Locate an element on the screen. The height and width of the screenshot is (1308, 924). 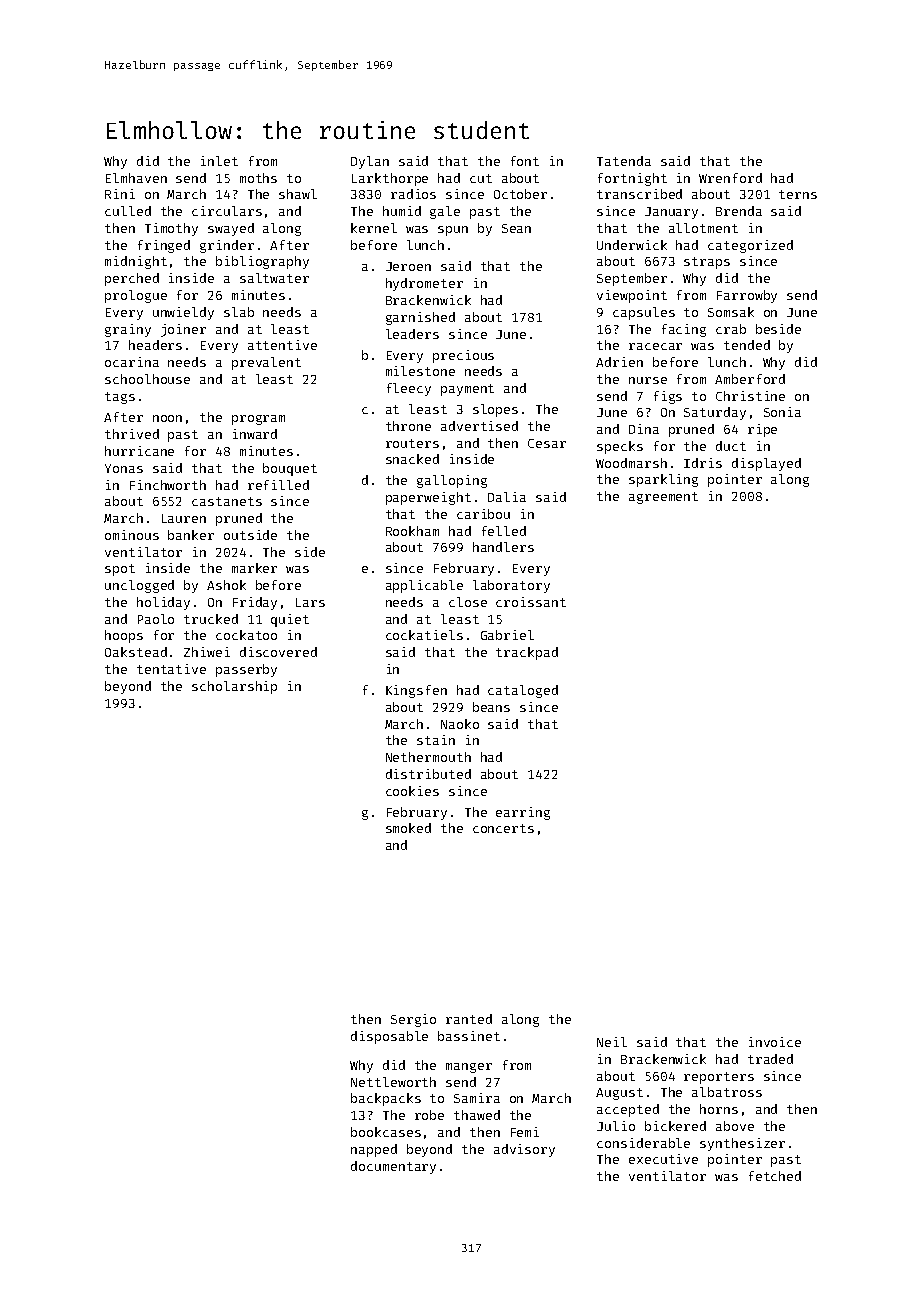
napped is located at coordinates (374, 1150).
